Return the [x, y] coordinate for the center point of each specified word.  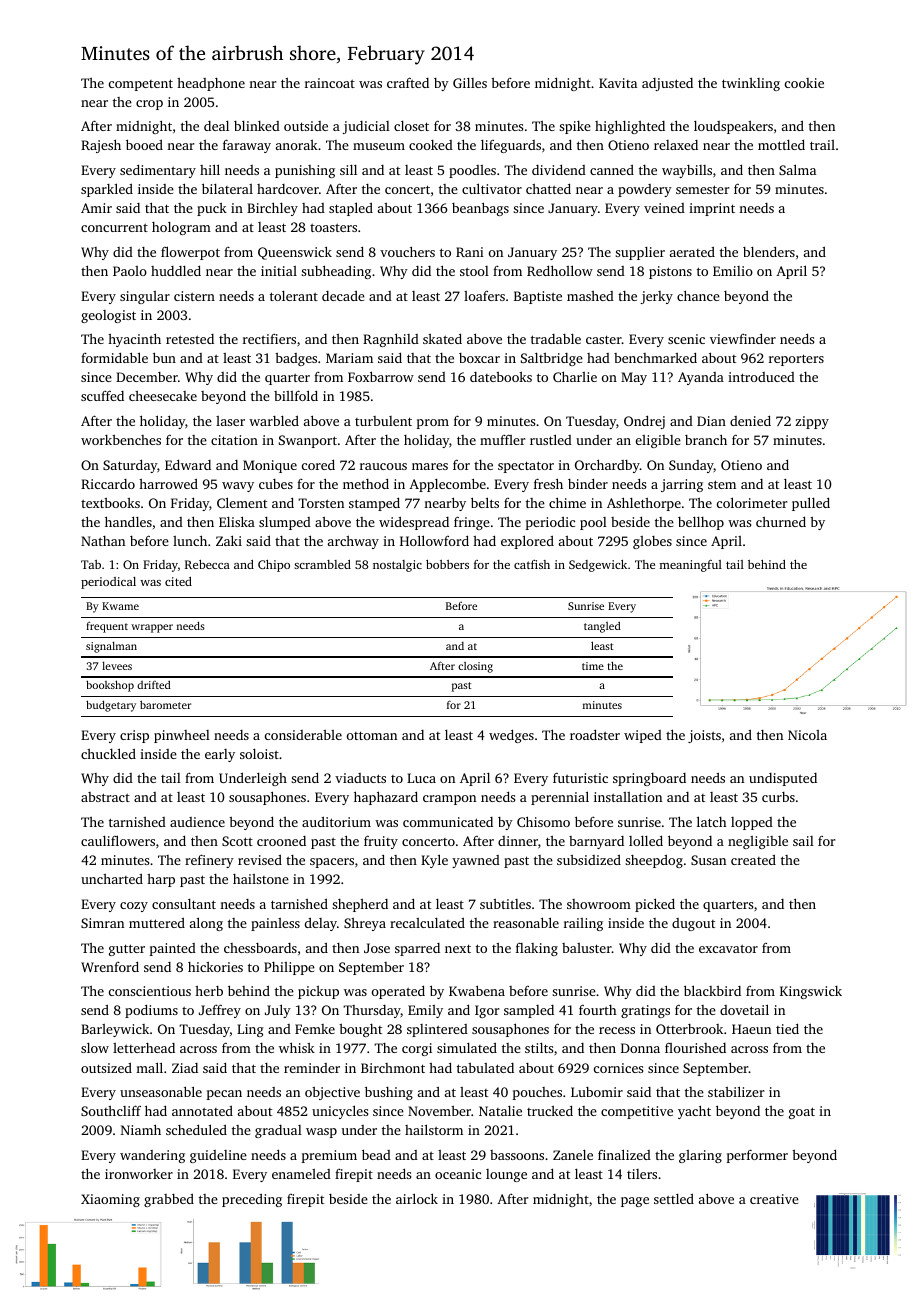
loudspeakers [733, 127]
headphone [211, 84]
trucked [550, 1111]
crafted [408, 82]
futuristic [580, 777]
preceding [252, 1200]
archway [353, 542]
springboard [649, 779]
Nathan [103, 541]
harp [161, 880]
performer [757, 1156]
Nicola [807, 735]
